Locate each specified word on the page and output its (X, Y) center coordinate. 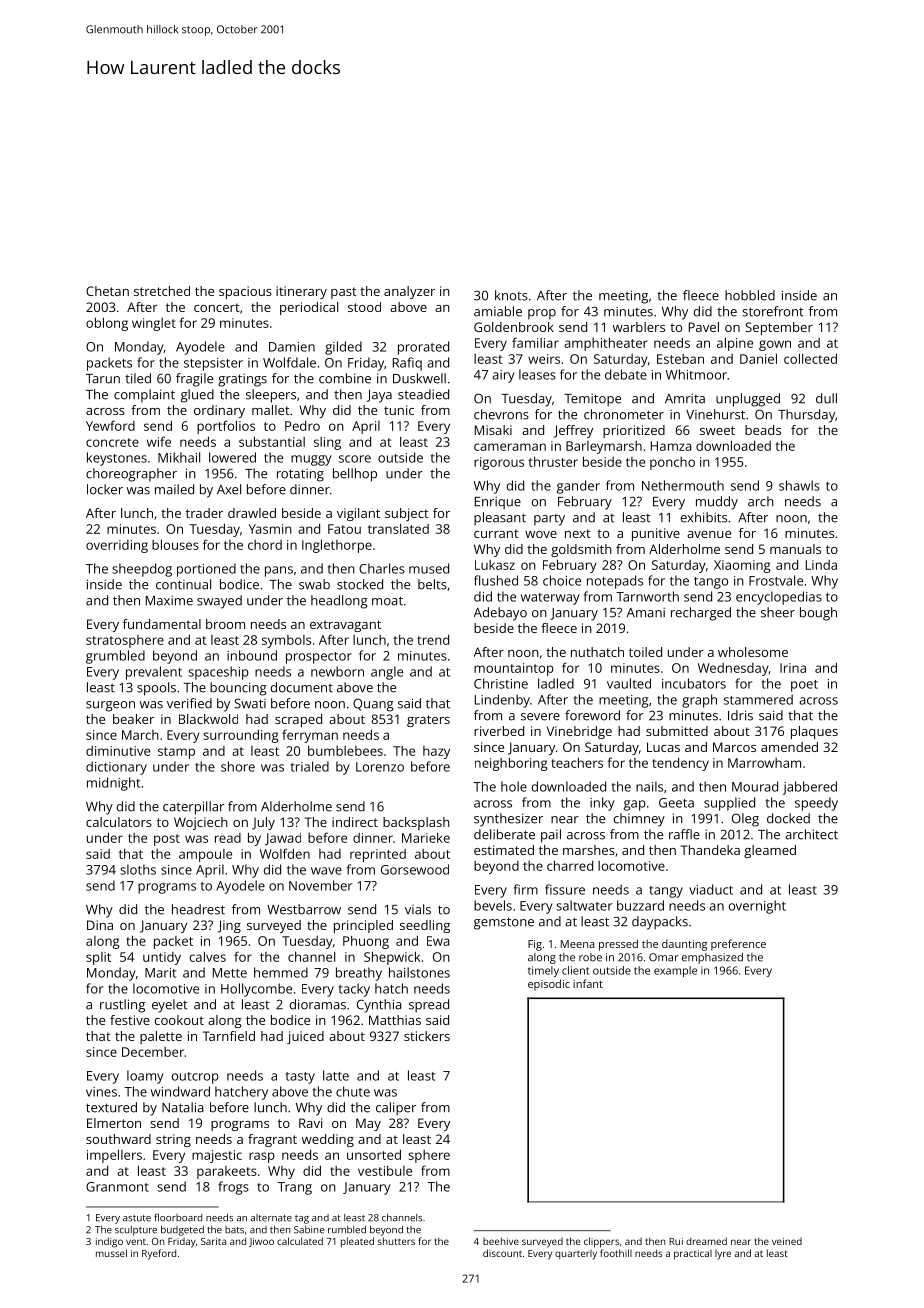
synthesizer (508, 820)
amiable (498, 311)
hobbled (750, 295)
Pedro (302, 425)
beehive (501, 1241)
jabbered (810, 788)
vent (136, 1242)
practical (693, 1255)
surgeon (110, 706)
